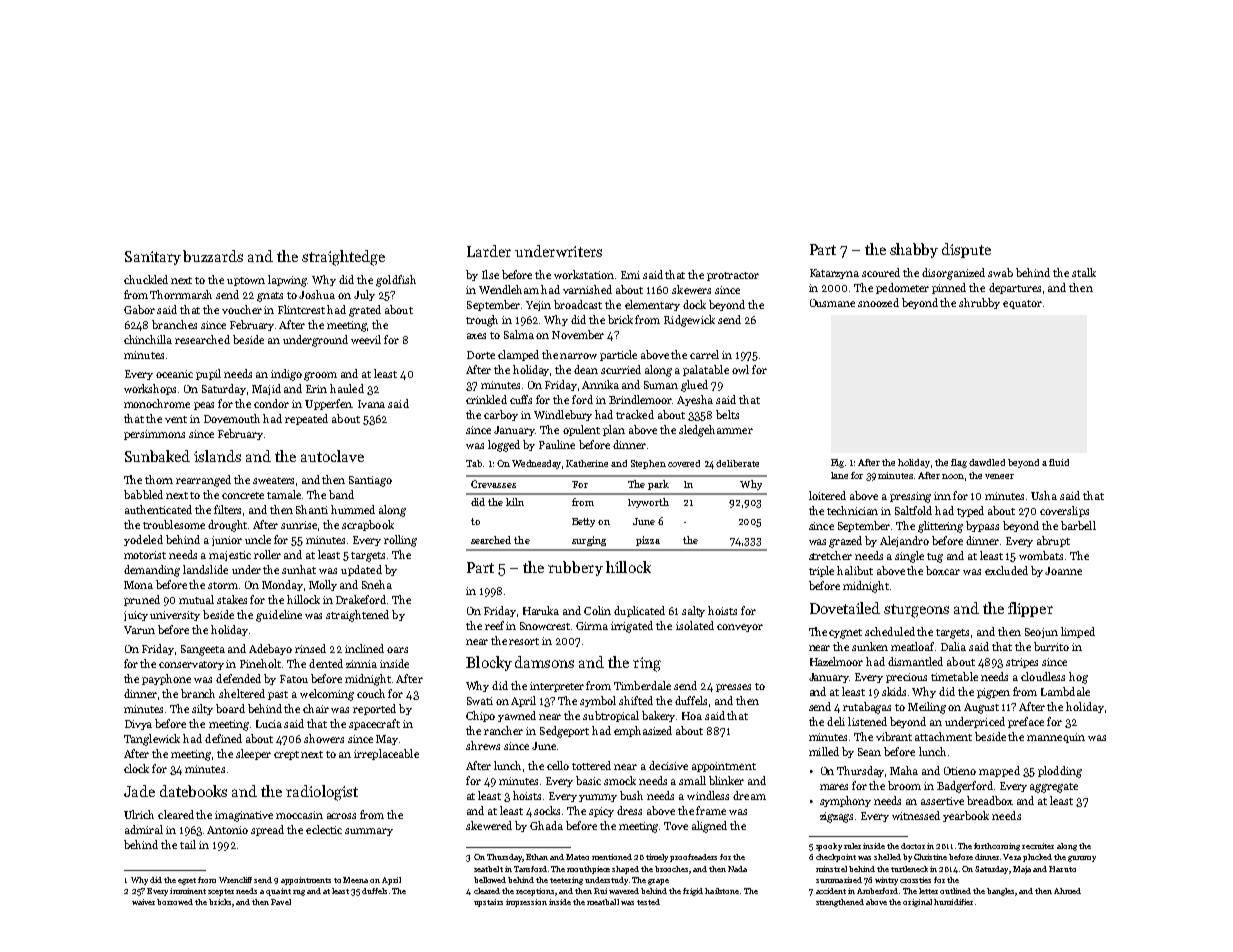  I want to click on scoured, so click(881, 272).
